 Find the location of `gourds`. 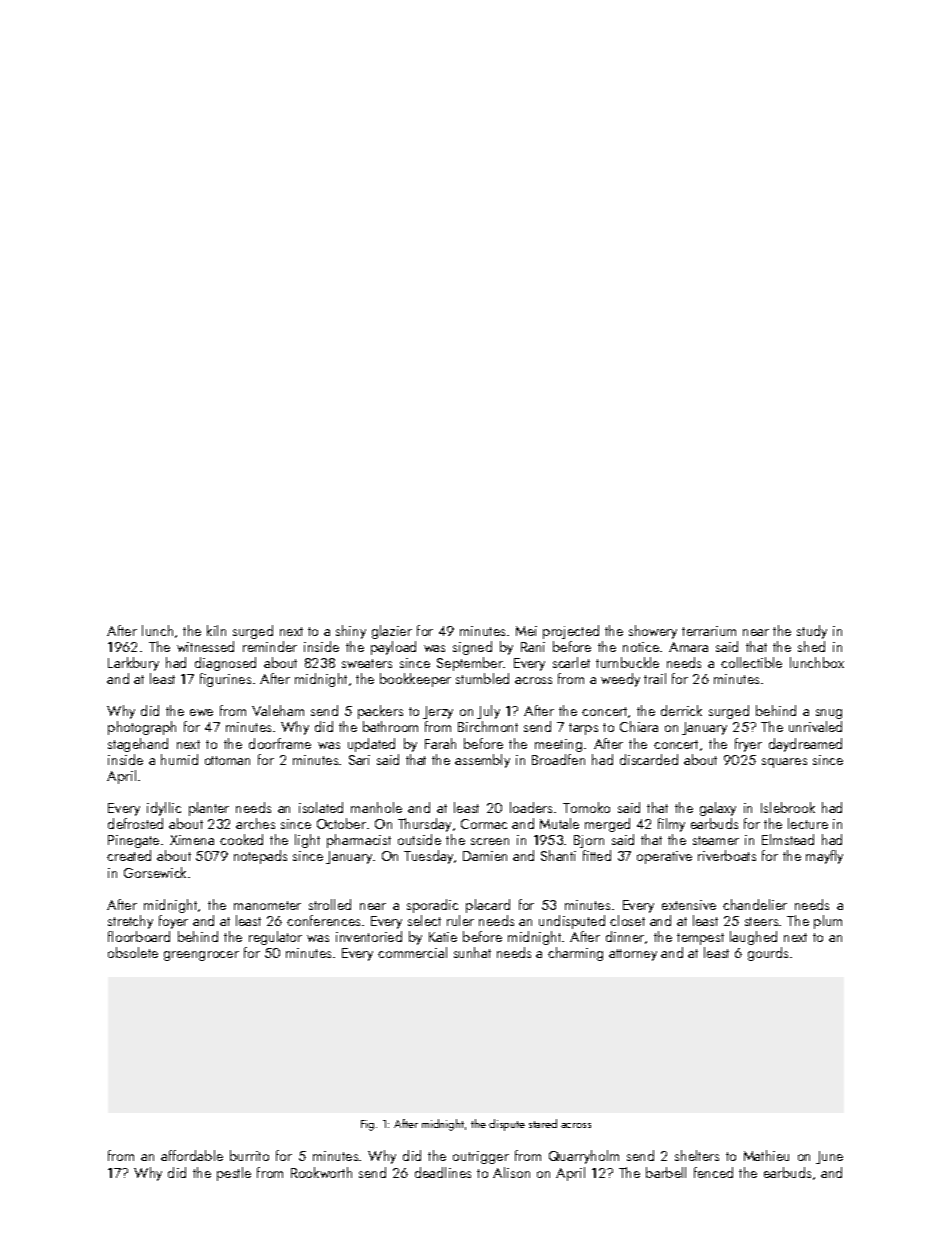

gourds is located at coordinates (768, 954).
